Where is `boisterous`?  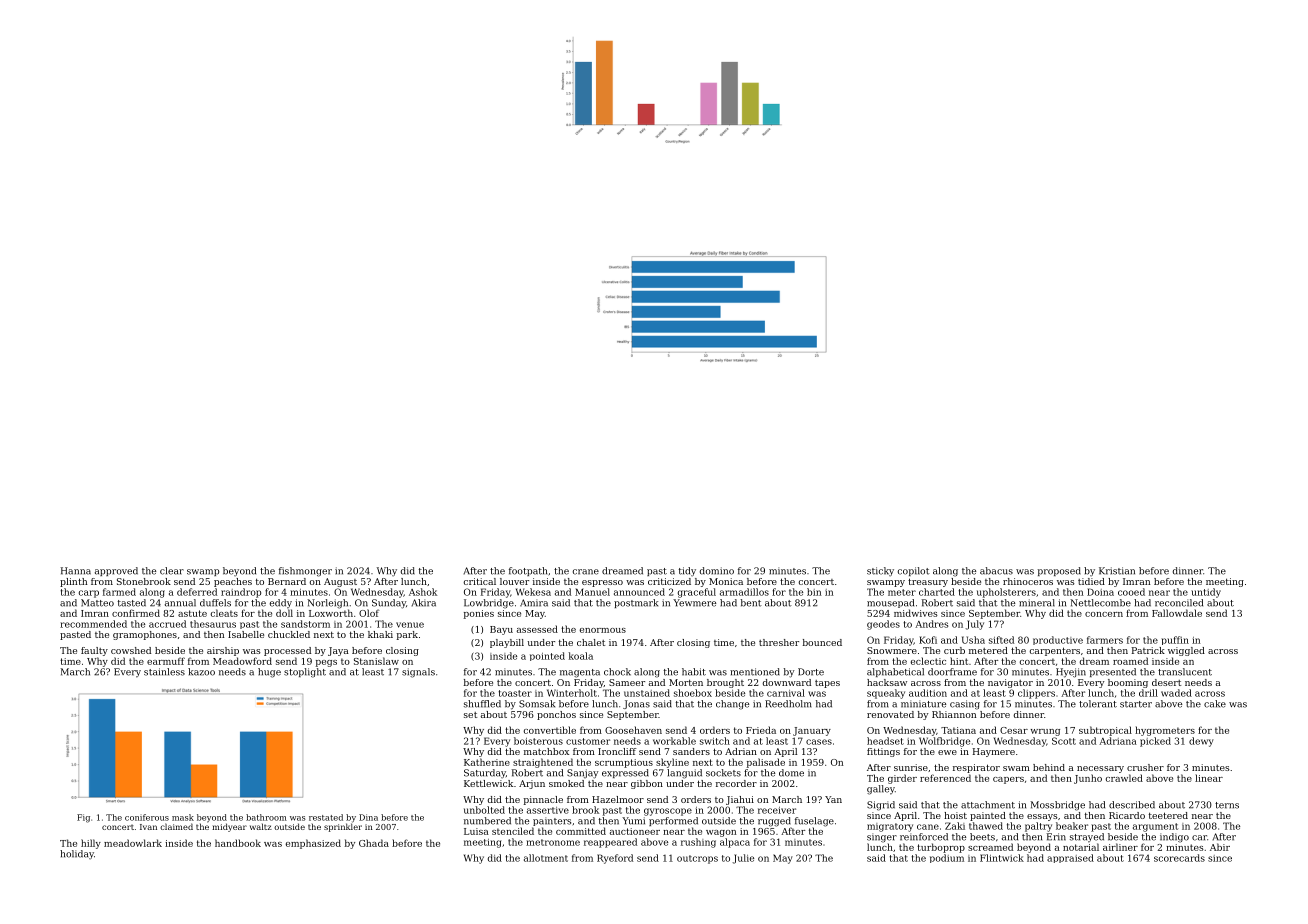 boisterous is located at coordinates (538, 741).
